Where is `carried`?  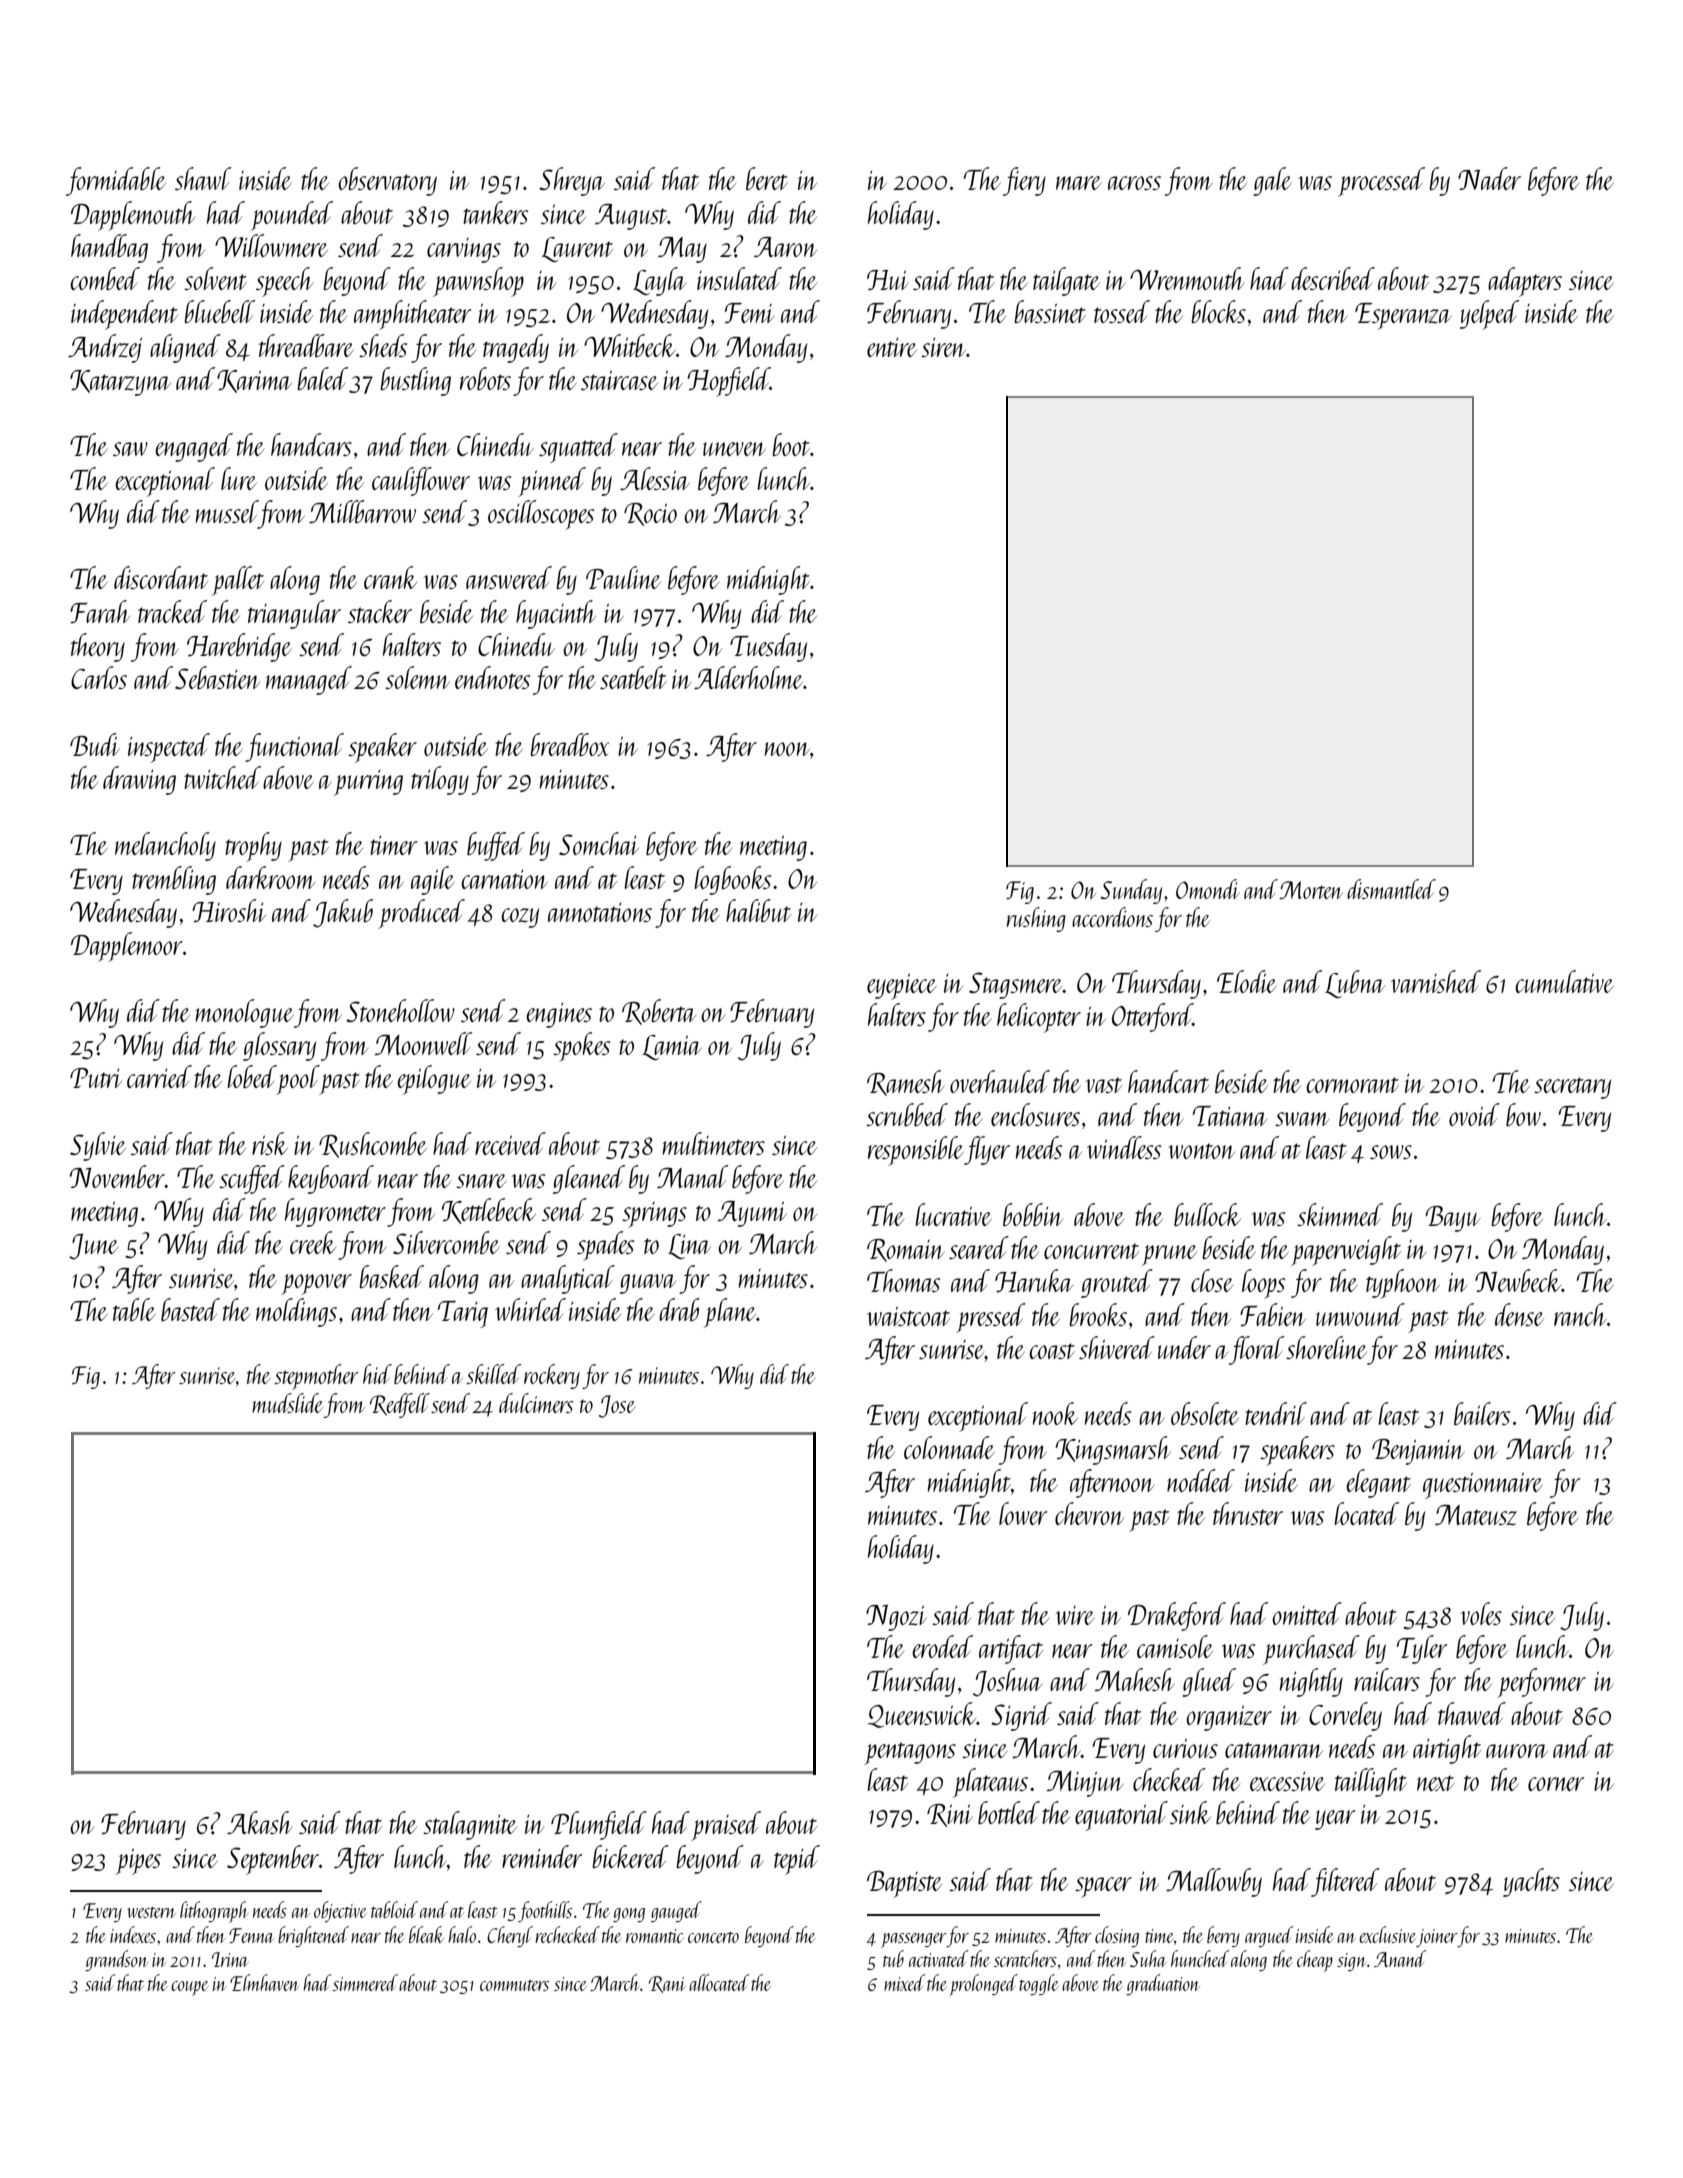
carried is located at coordinates (159, 1076).
